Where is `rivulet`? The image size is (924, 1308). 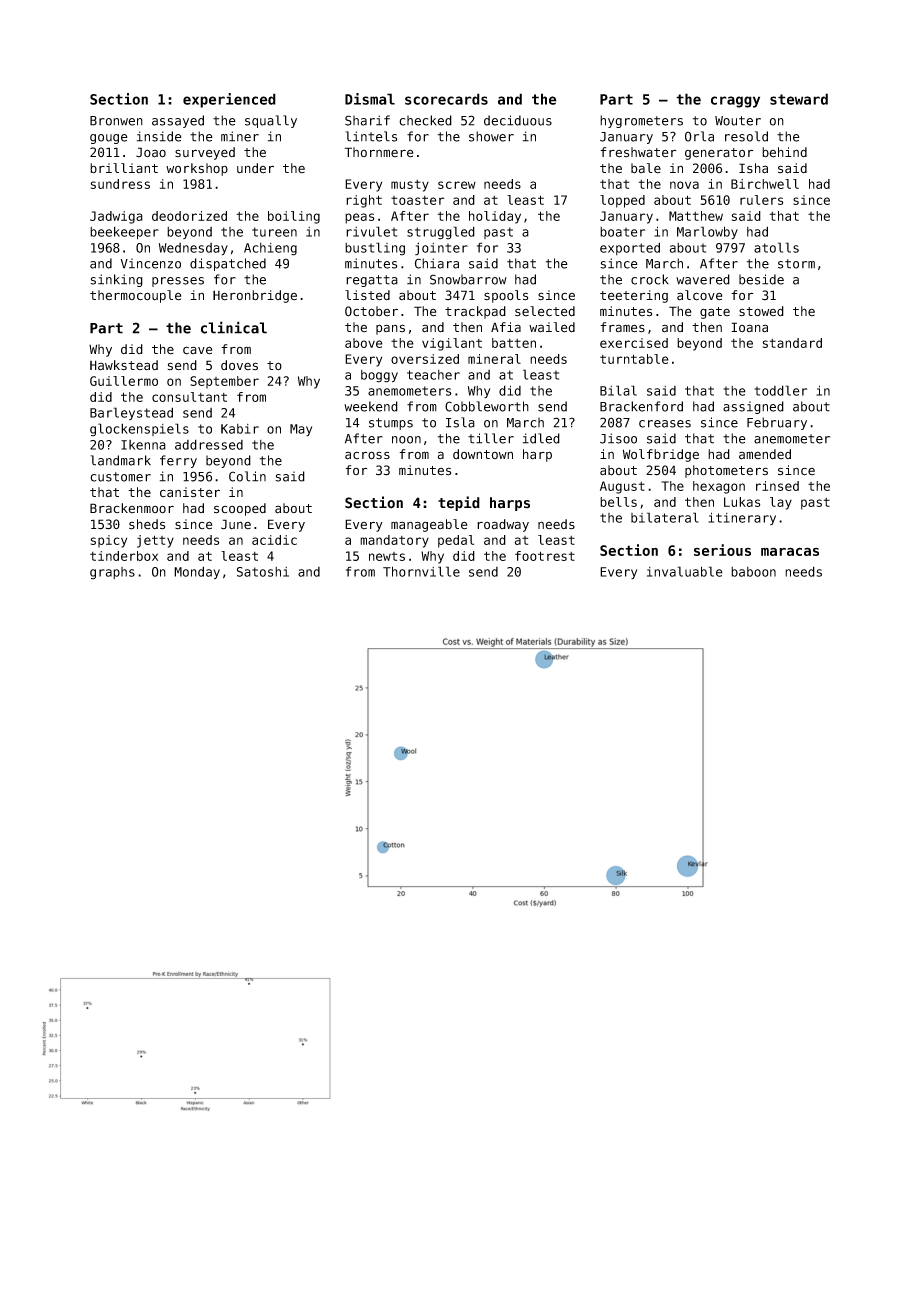 rivulet is located at coordinates (371, 231).
